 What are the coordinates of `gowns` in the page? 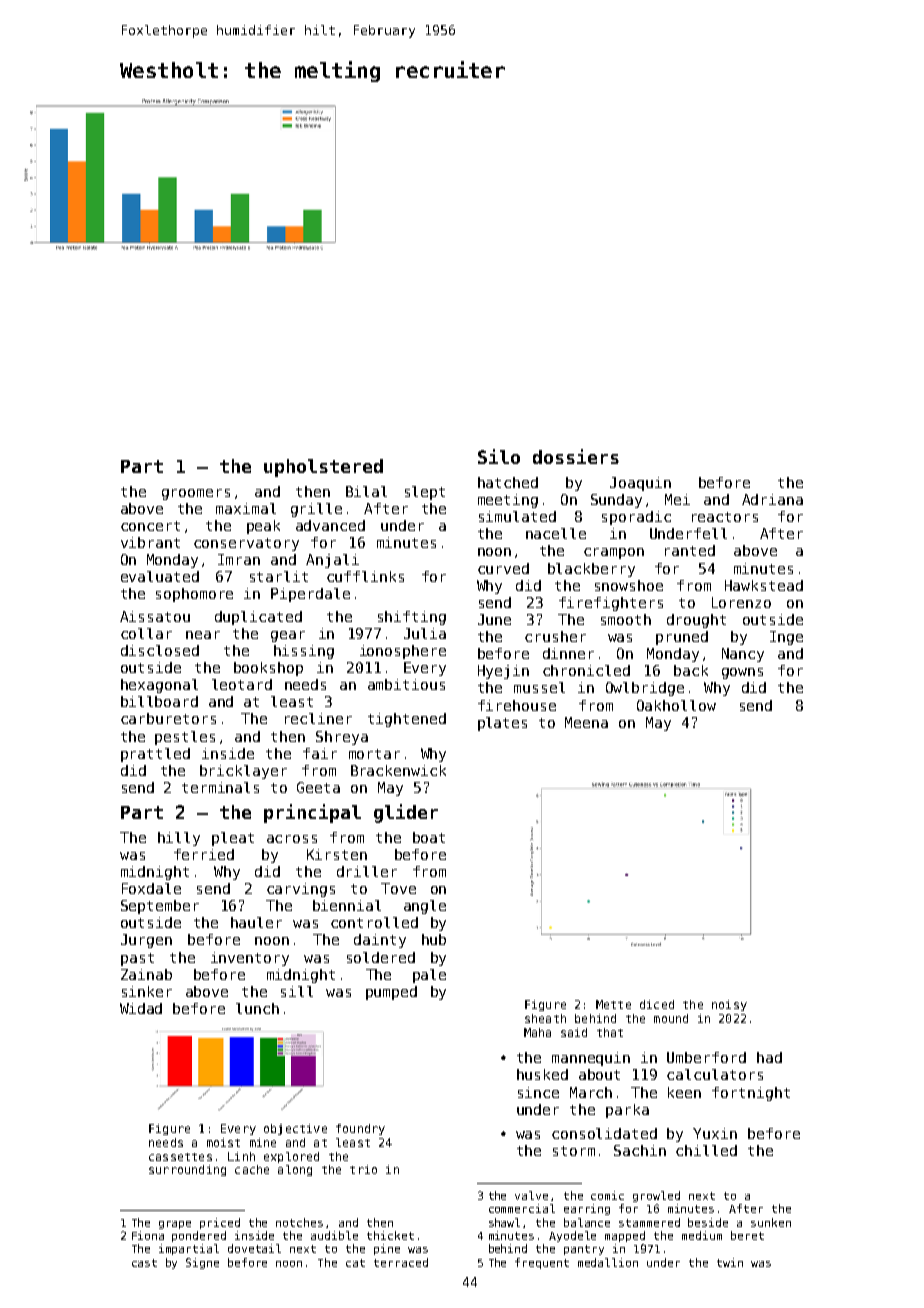 It's located at (742, 673).
